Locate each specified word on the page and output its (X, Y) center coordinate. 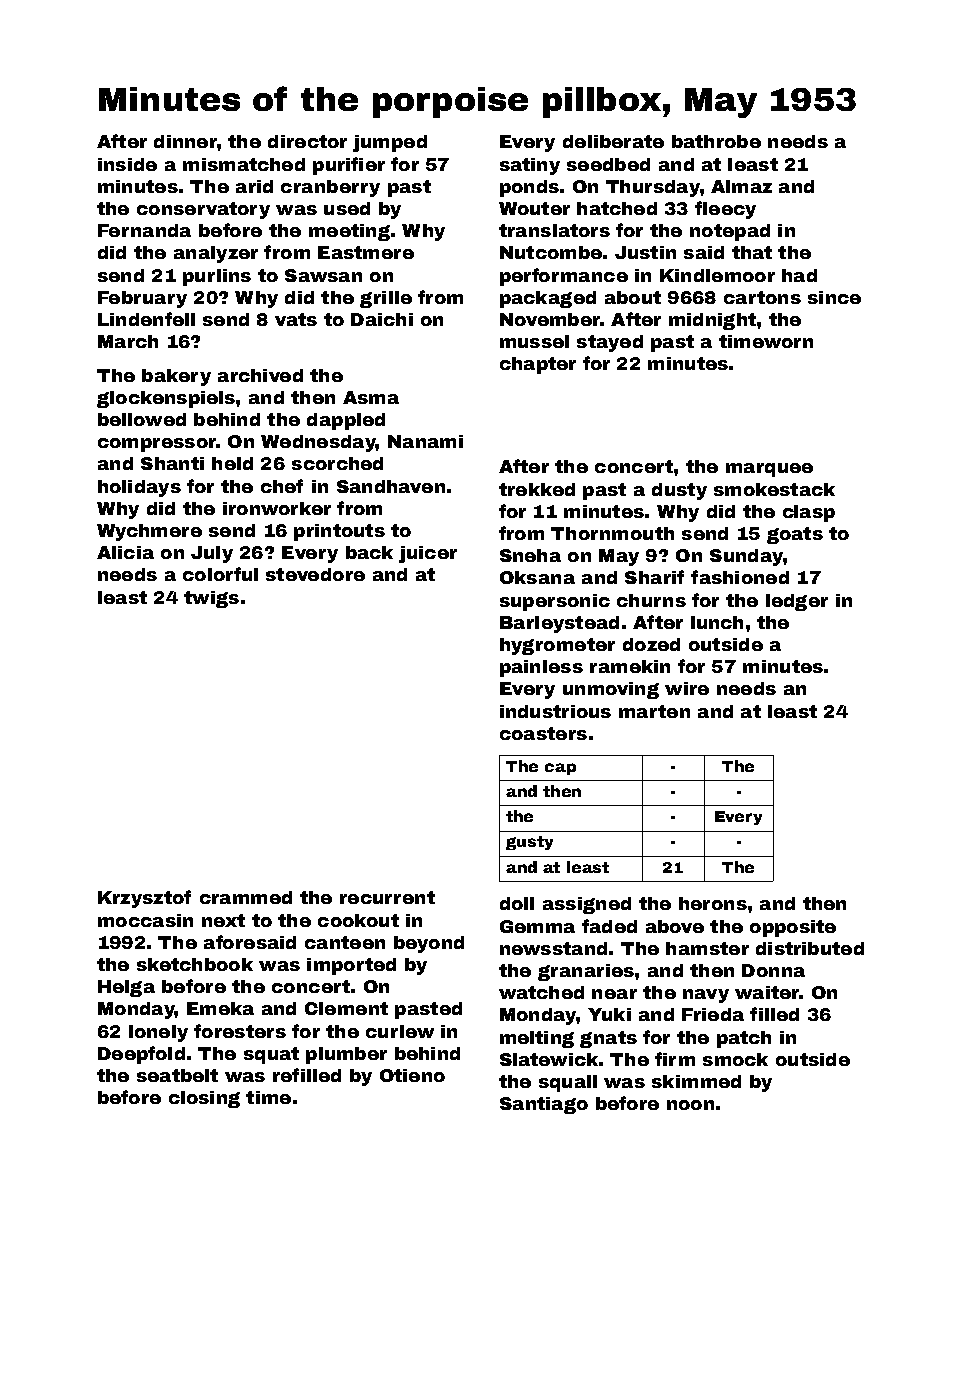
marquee (769, 470)
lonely (158, 1033)
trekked (537, 489)
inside (127, 164)
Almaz (741, 186)
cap (560, 769)
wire (687, 688)
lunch (717, 622)
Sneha (530, 555)
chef (282, 486)
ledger (797, 602)
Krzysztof (144, 899)
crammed (246, 897)
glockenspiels (166, 399)
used (347, 208)
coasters (543, 733)
